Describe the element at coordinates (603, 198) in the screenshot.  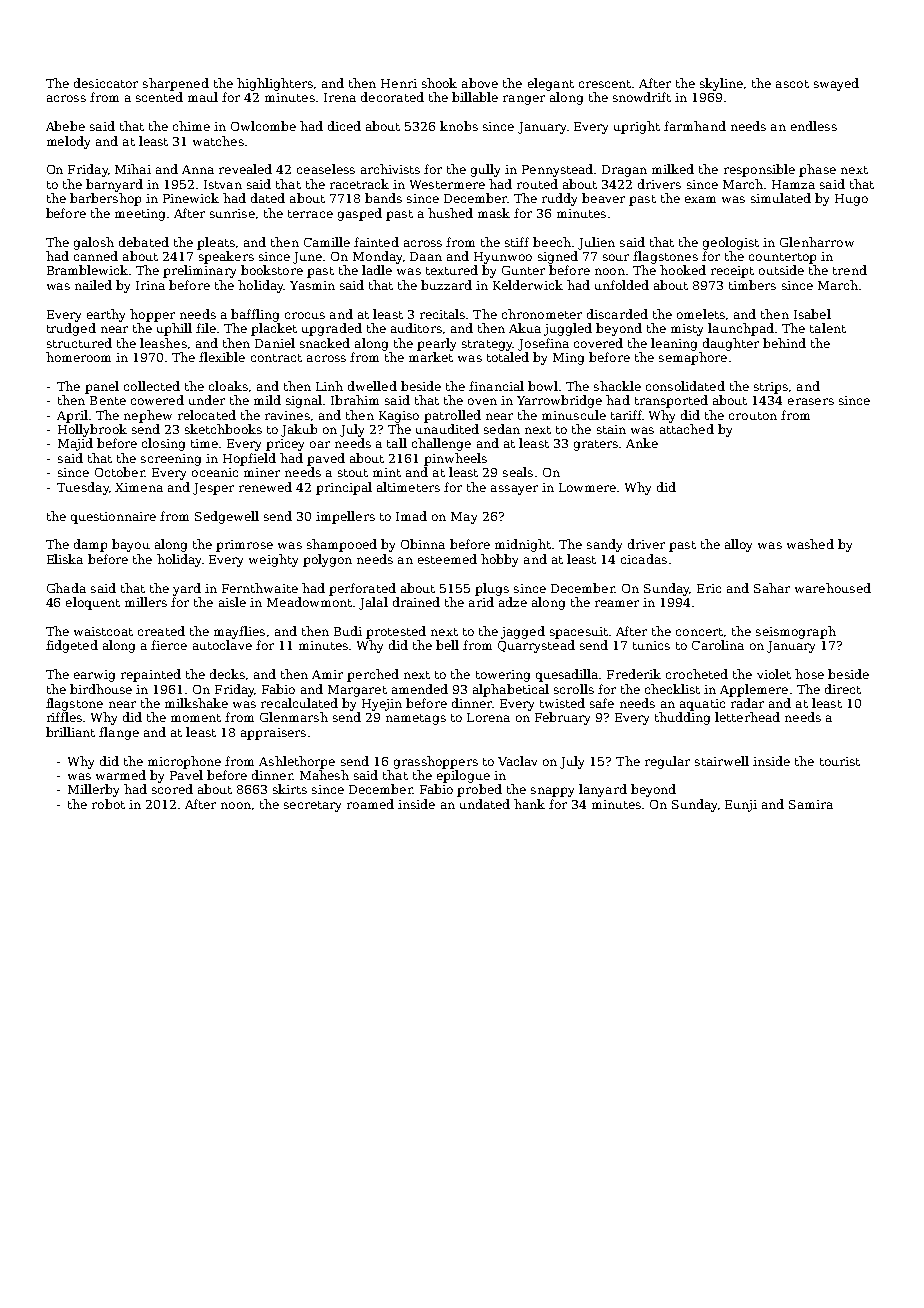
I see `beaver` at that location.
